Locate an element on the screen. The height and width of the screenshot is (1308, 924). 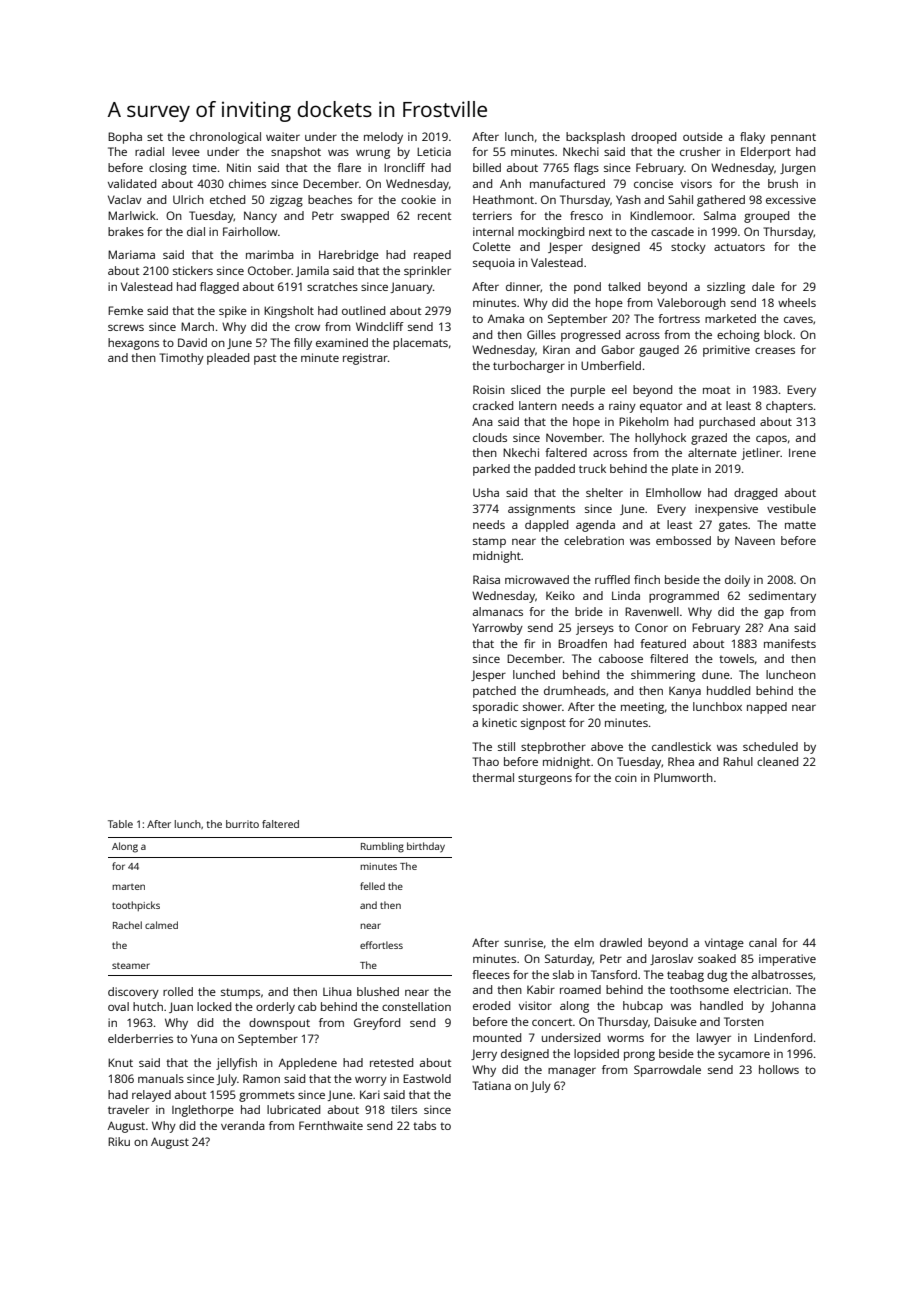
featured is located at coordinates (663, 643).
